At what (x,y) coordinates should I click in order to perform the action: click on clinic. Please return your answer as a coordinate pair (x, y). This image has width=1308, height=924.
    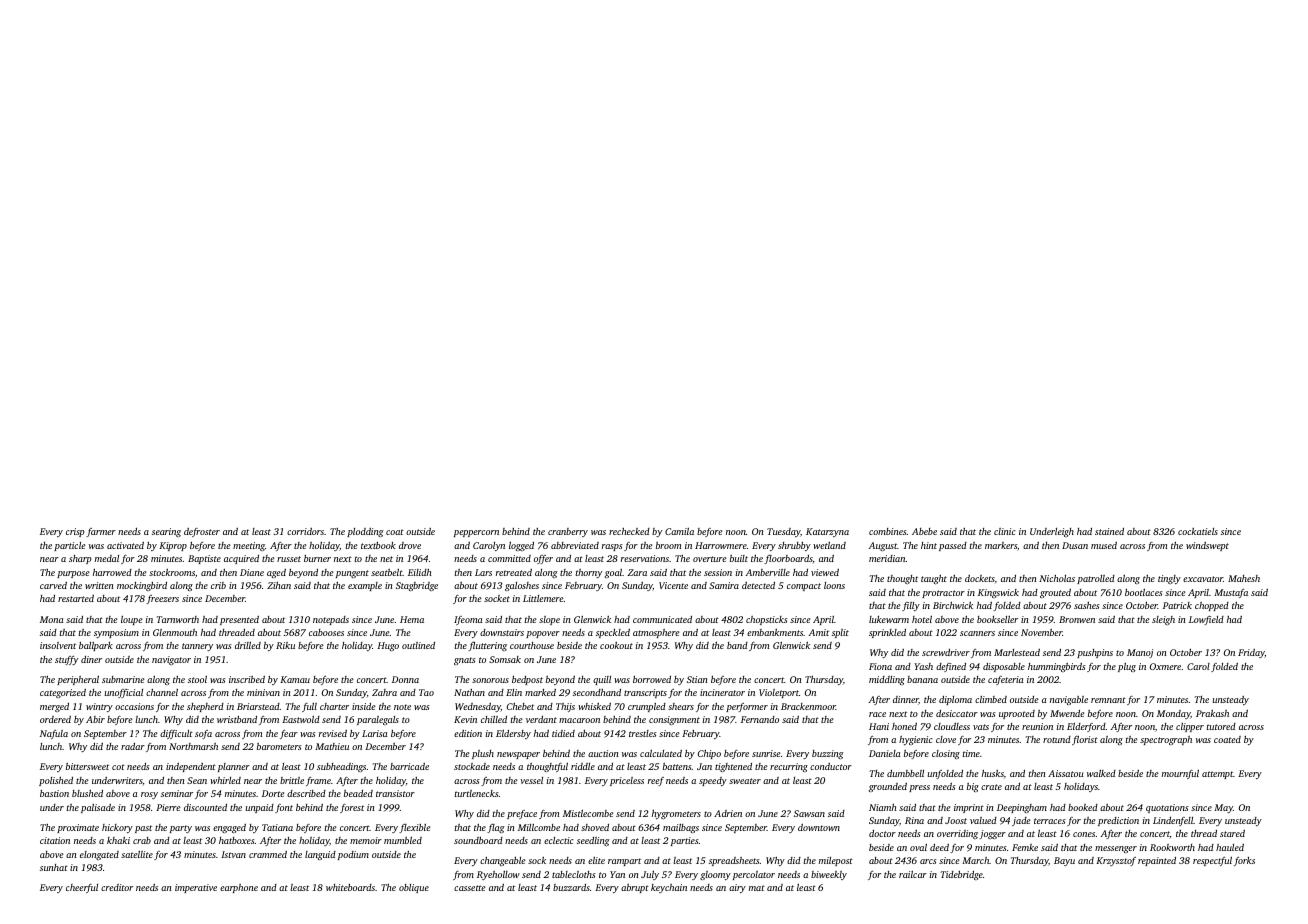
    Looking at the image, I should click on (1005, 531).
